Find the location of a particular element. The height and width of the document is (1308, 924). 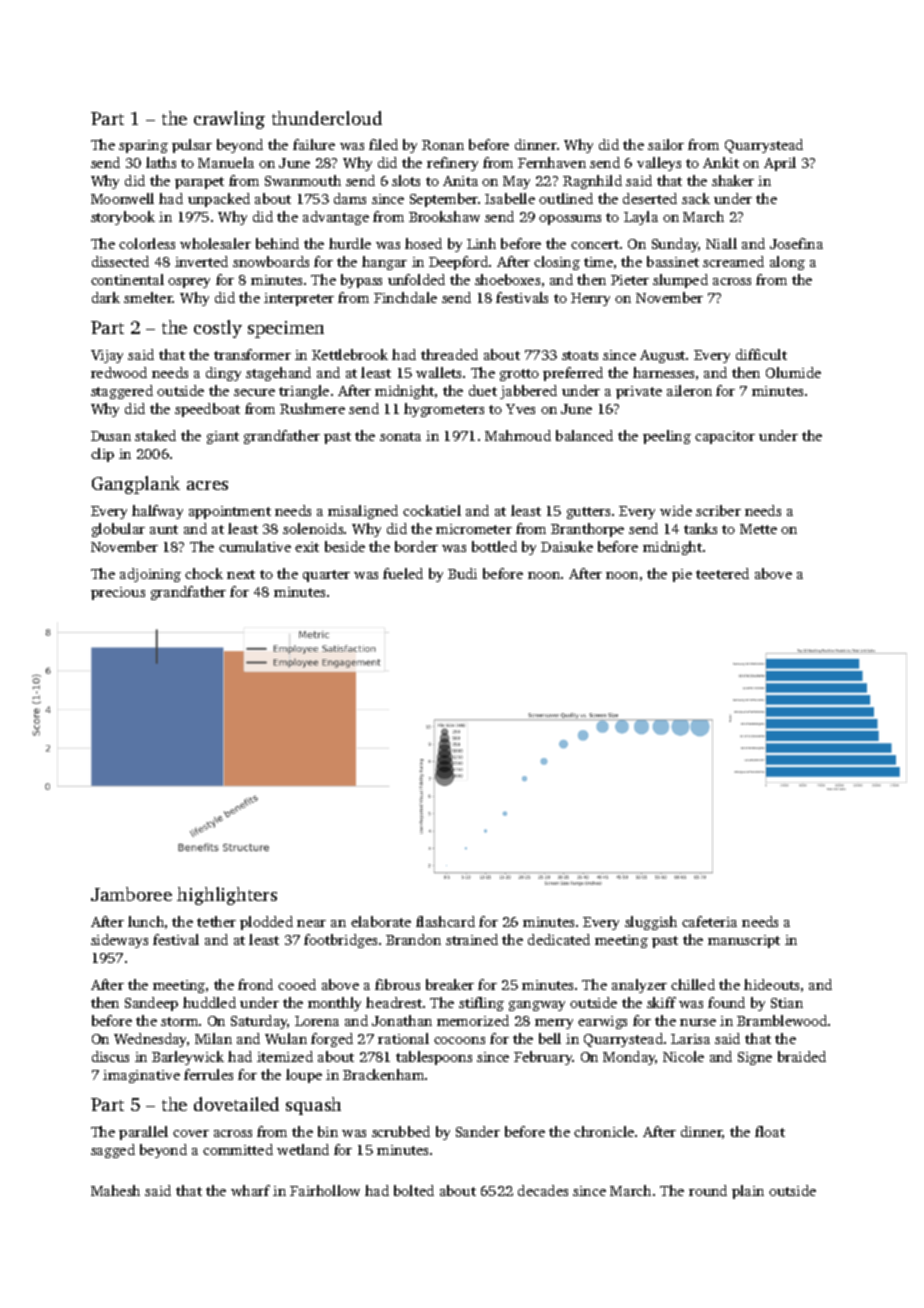

Jamboree is located at coordinates (131, 894).
